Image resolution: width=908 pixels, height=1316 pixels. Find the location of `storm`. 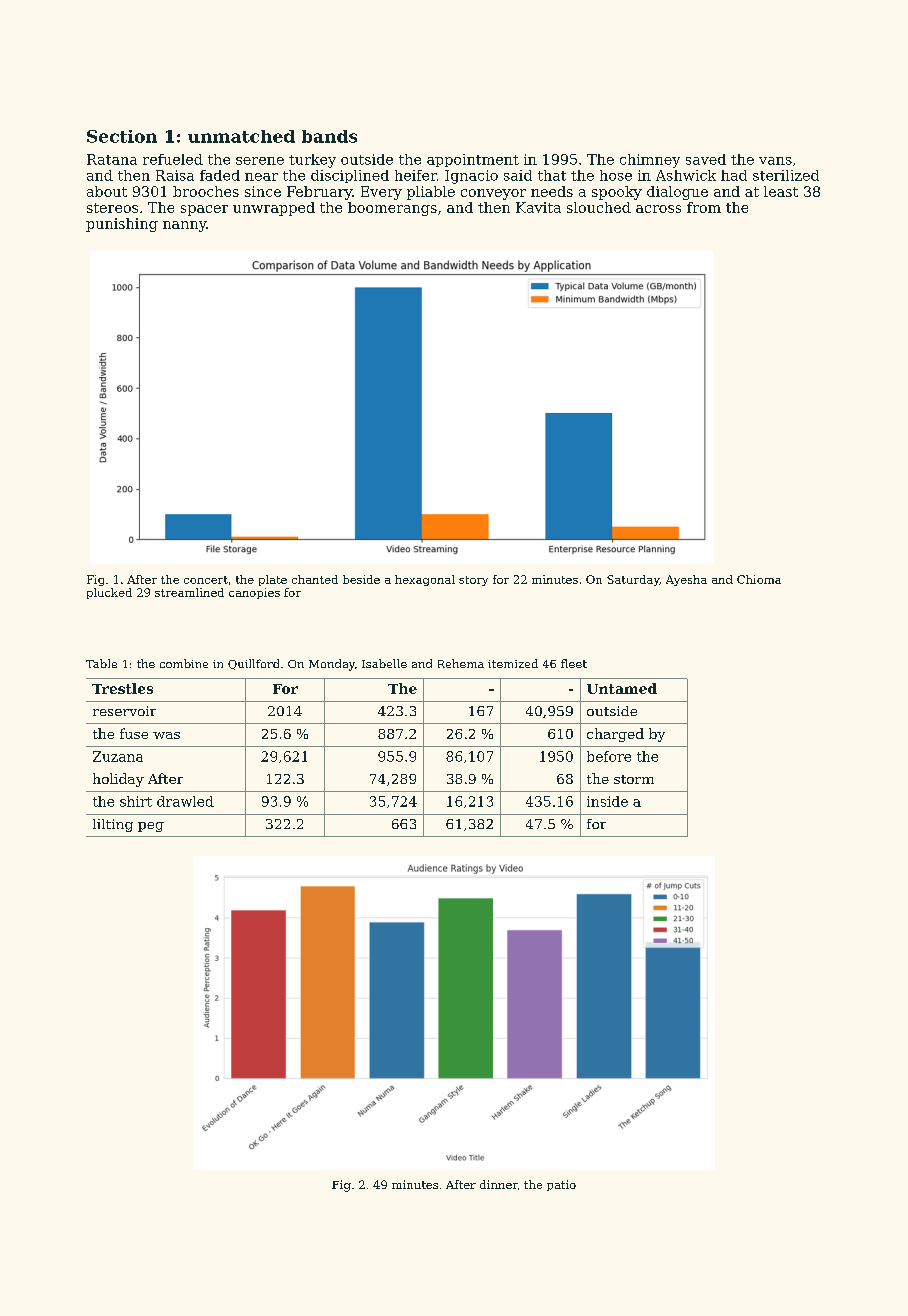

storm is located at coordinates (634, 779).
